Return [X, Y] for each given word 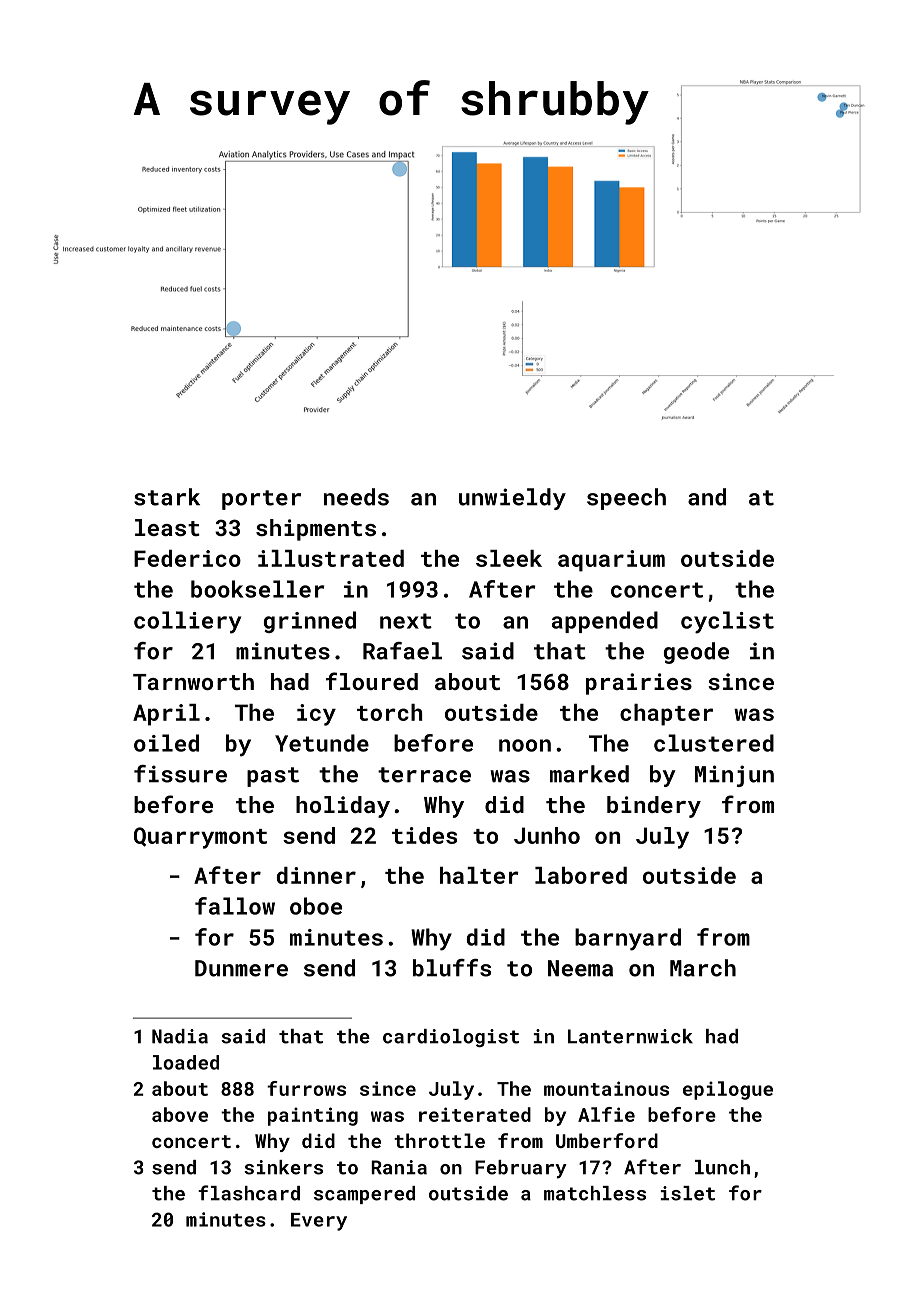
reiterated [475, 1114]
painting [313, 1116]
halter [479, 875]
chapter [666, 715]
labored [581, 875]
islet [688, 1193]
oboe [316, 906]
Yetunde [322, 743]
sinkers [283, 1167]
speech [626, 499]
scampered [364, 1195]
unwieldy [512, 499]
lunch [722, 1167]
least [167, 527]
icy [316, 715]
